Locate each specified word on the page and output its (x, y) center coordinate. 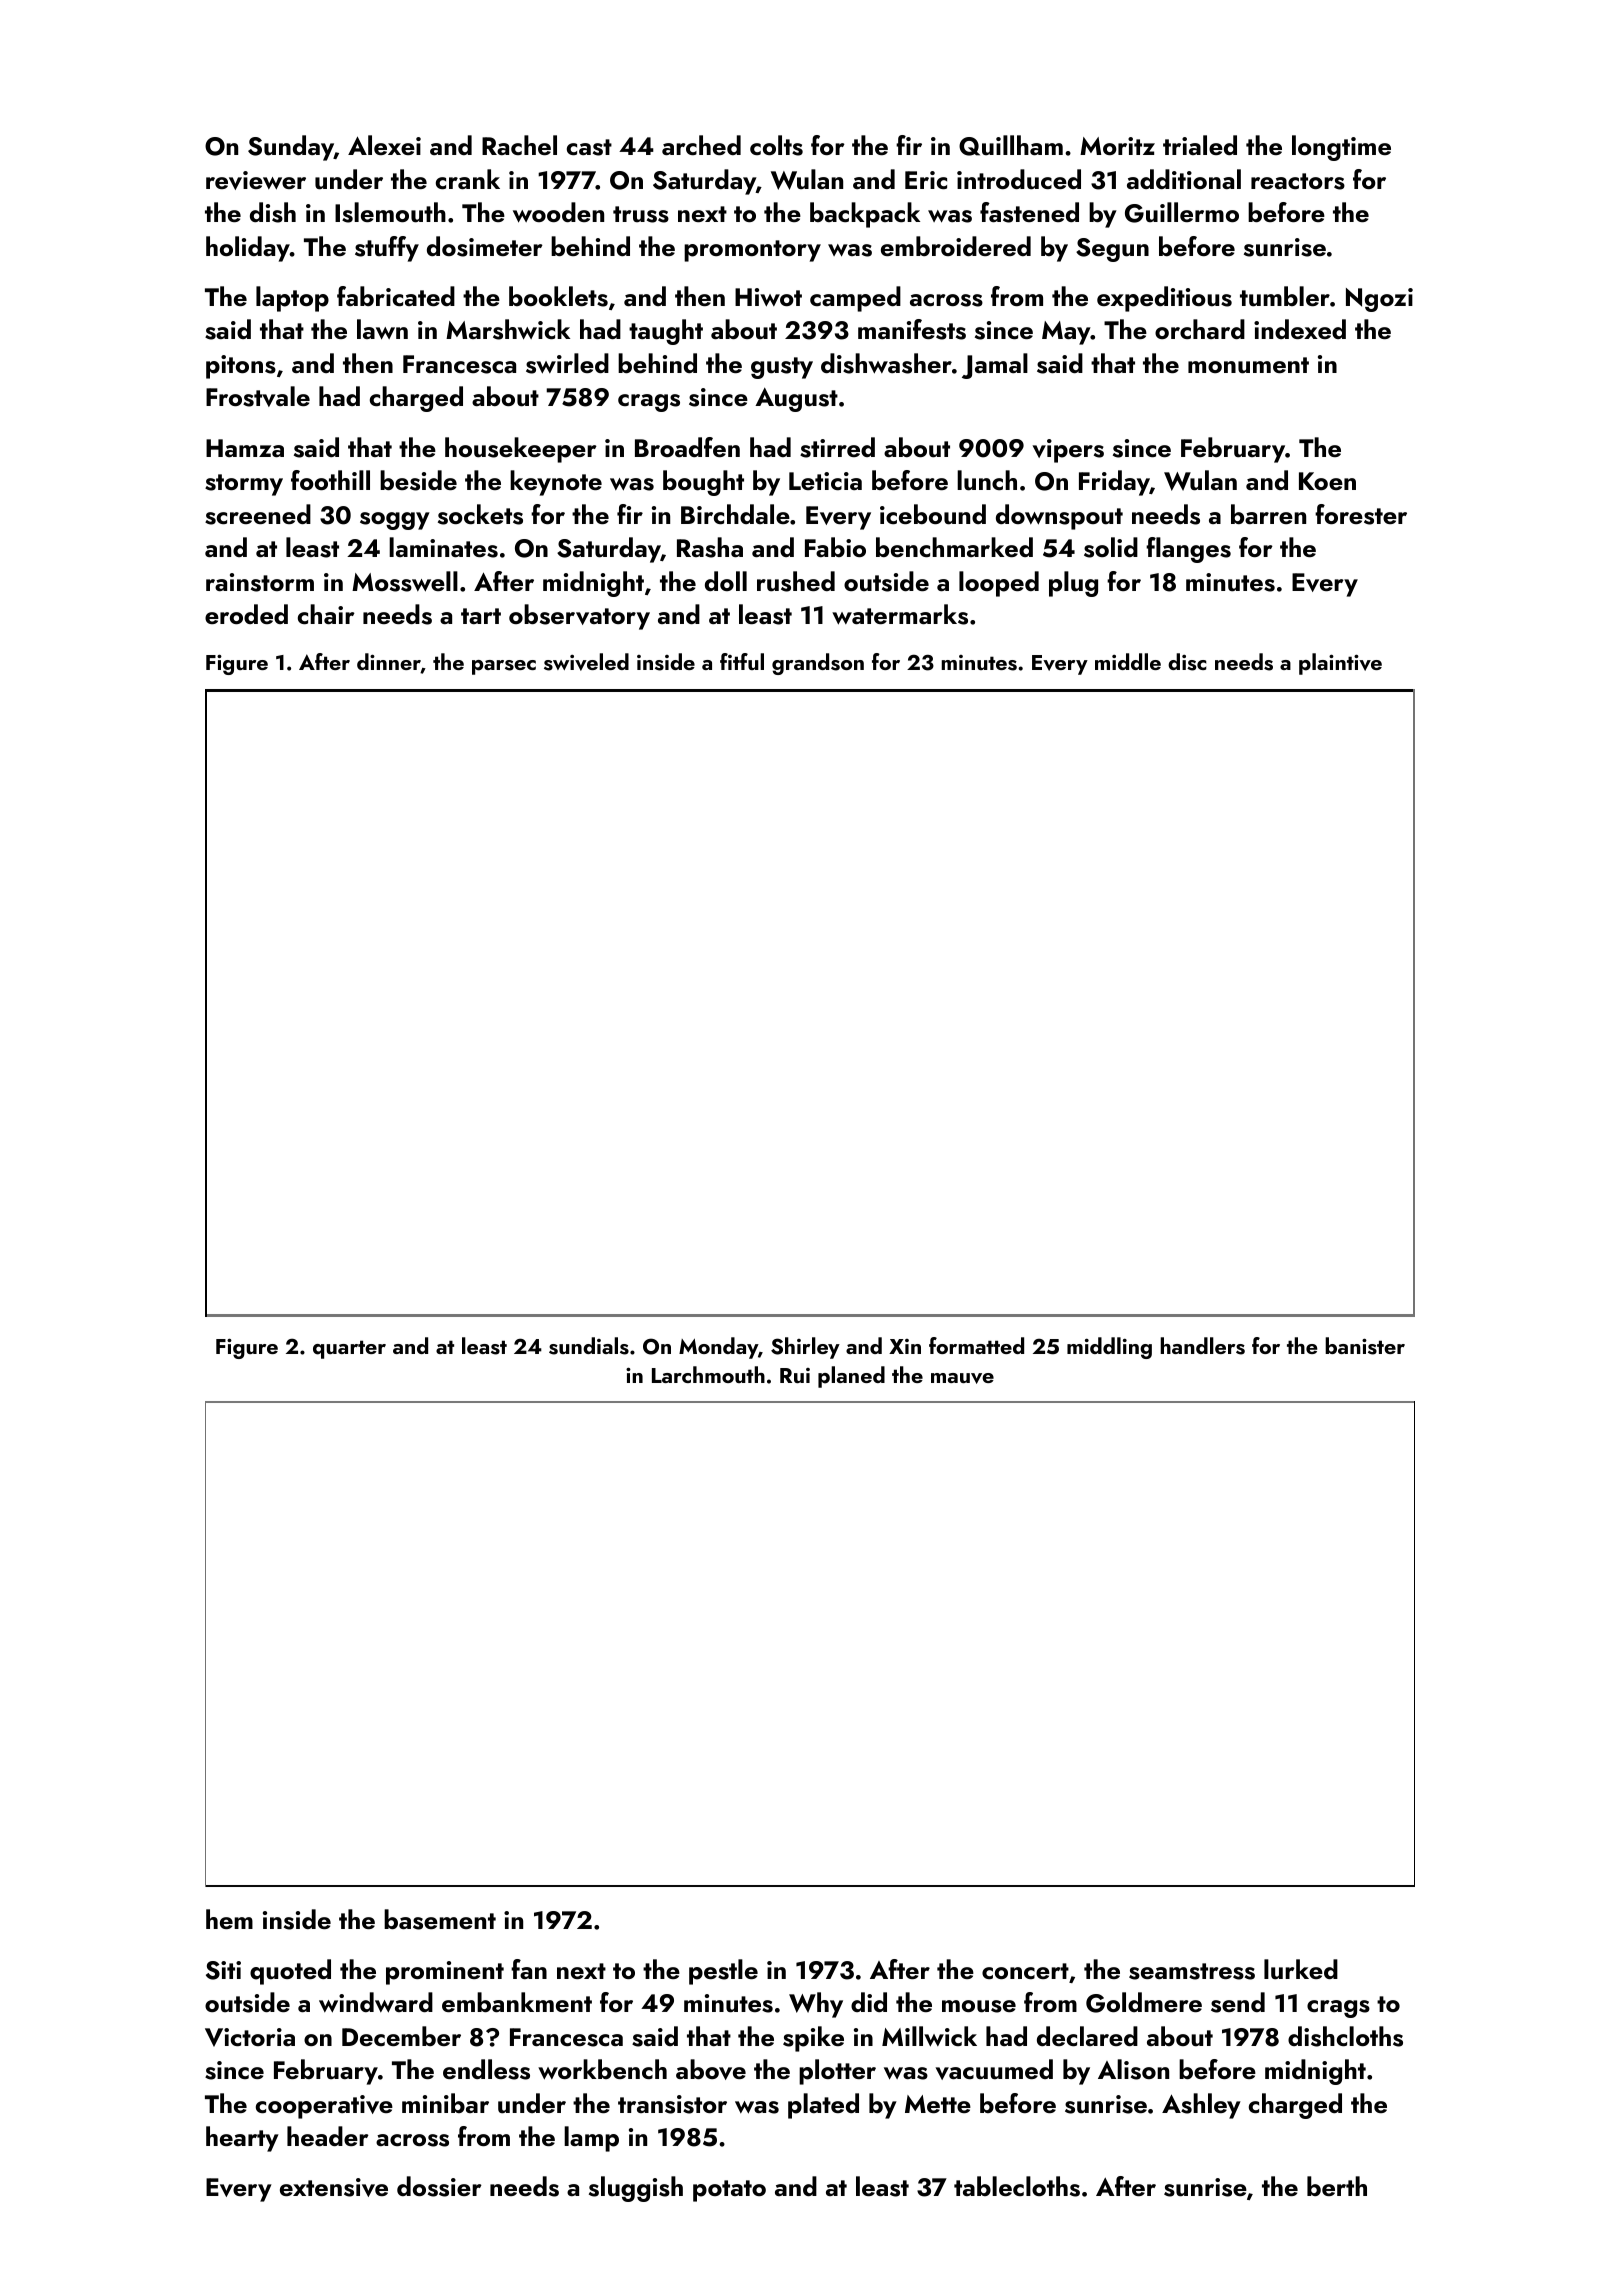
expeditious (1164, 299)
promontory (752, 251)
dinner (389, 663)
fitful (742, 661)
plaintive (1340, 664)
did (869, 2002)
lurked (1301, 1969)
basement (440, 1919)
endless (486, 2069)
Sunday (291, 148)
